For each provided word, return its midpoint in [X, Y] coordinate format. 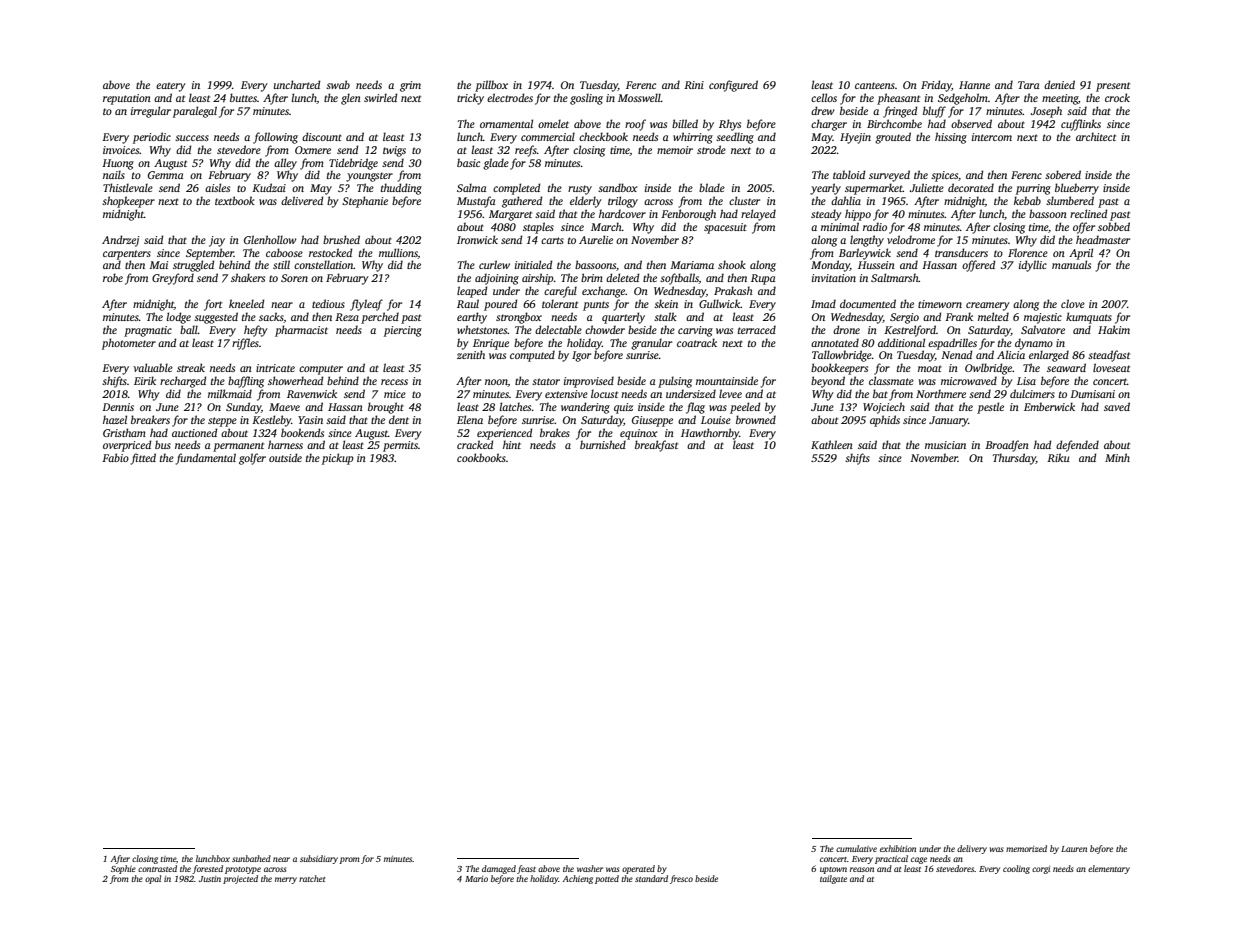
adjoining [497, 279]
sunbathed [251, 858]
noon [496, 383]
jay [217, 241]
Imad [823, 303]
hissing [951, 138]
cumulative [856, 848]
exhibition [898, 848]
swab [338, 84]
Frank [959, 316]
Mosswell [639, 97]
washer [590, 868]
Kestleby [271, 421]
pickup [338, 459]
